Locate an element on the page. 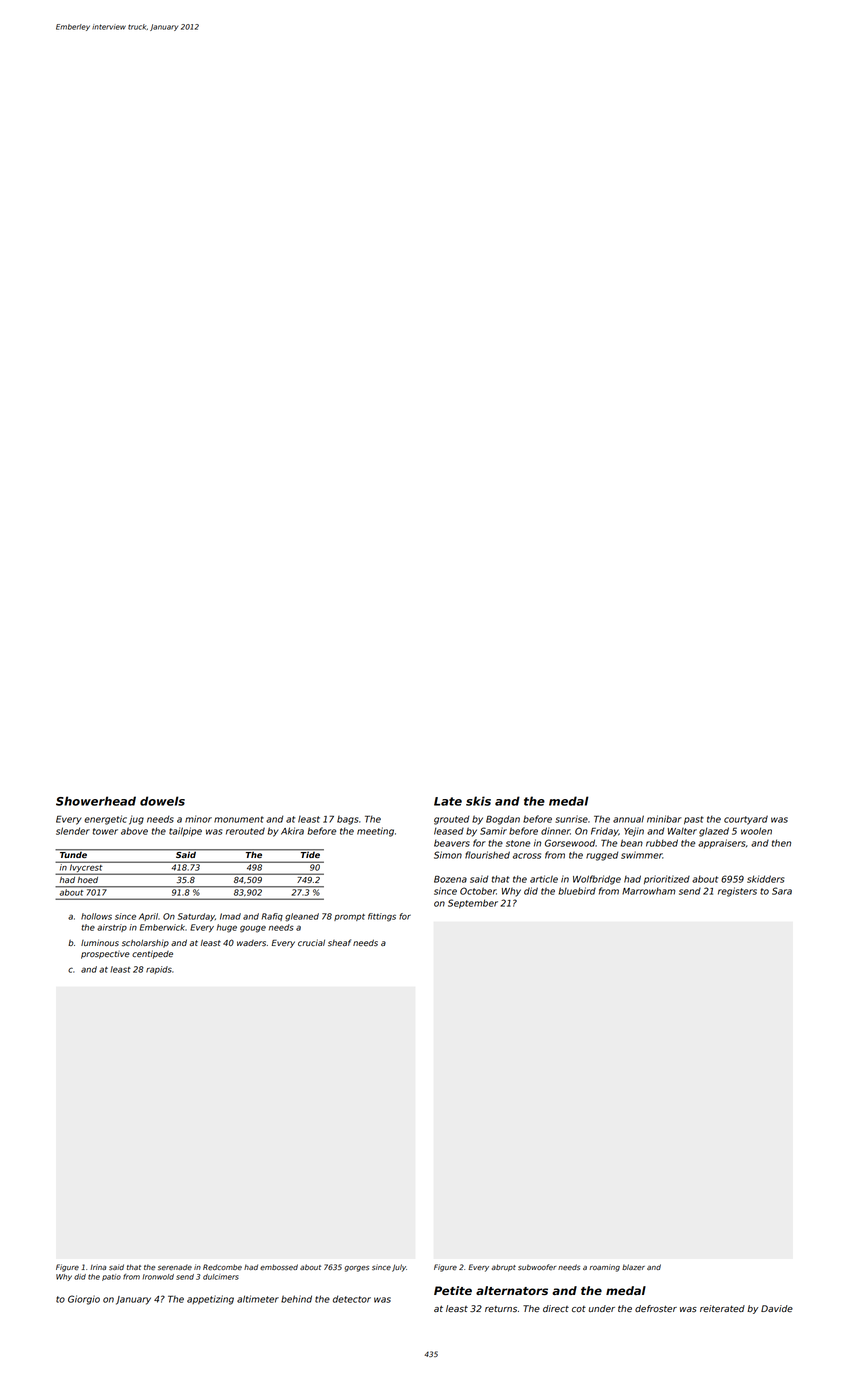  abrupt is located at coordinates (504, 1268).
